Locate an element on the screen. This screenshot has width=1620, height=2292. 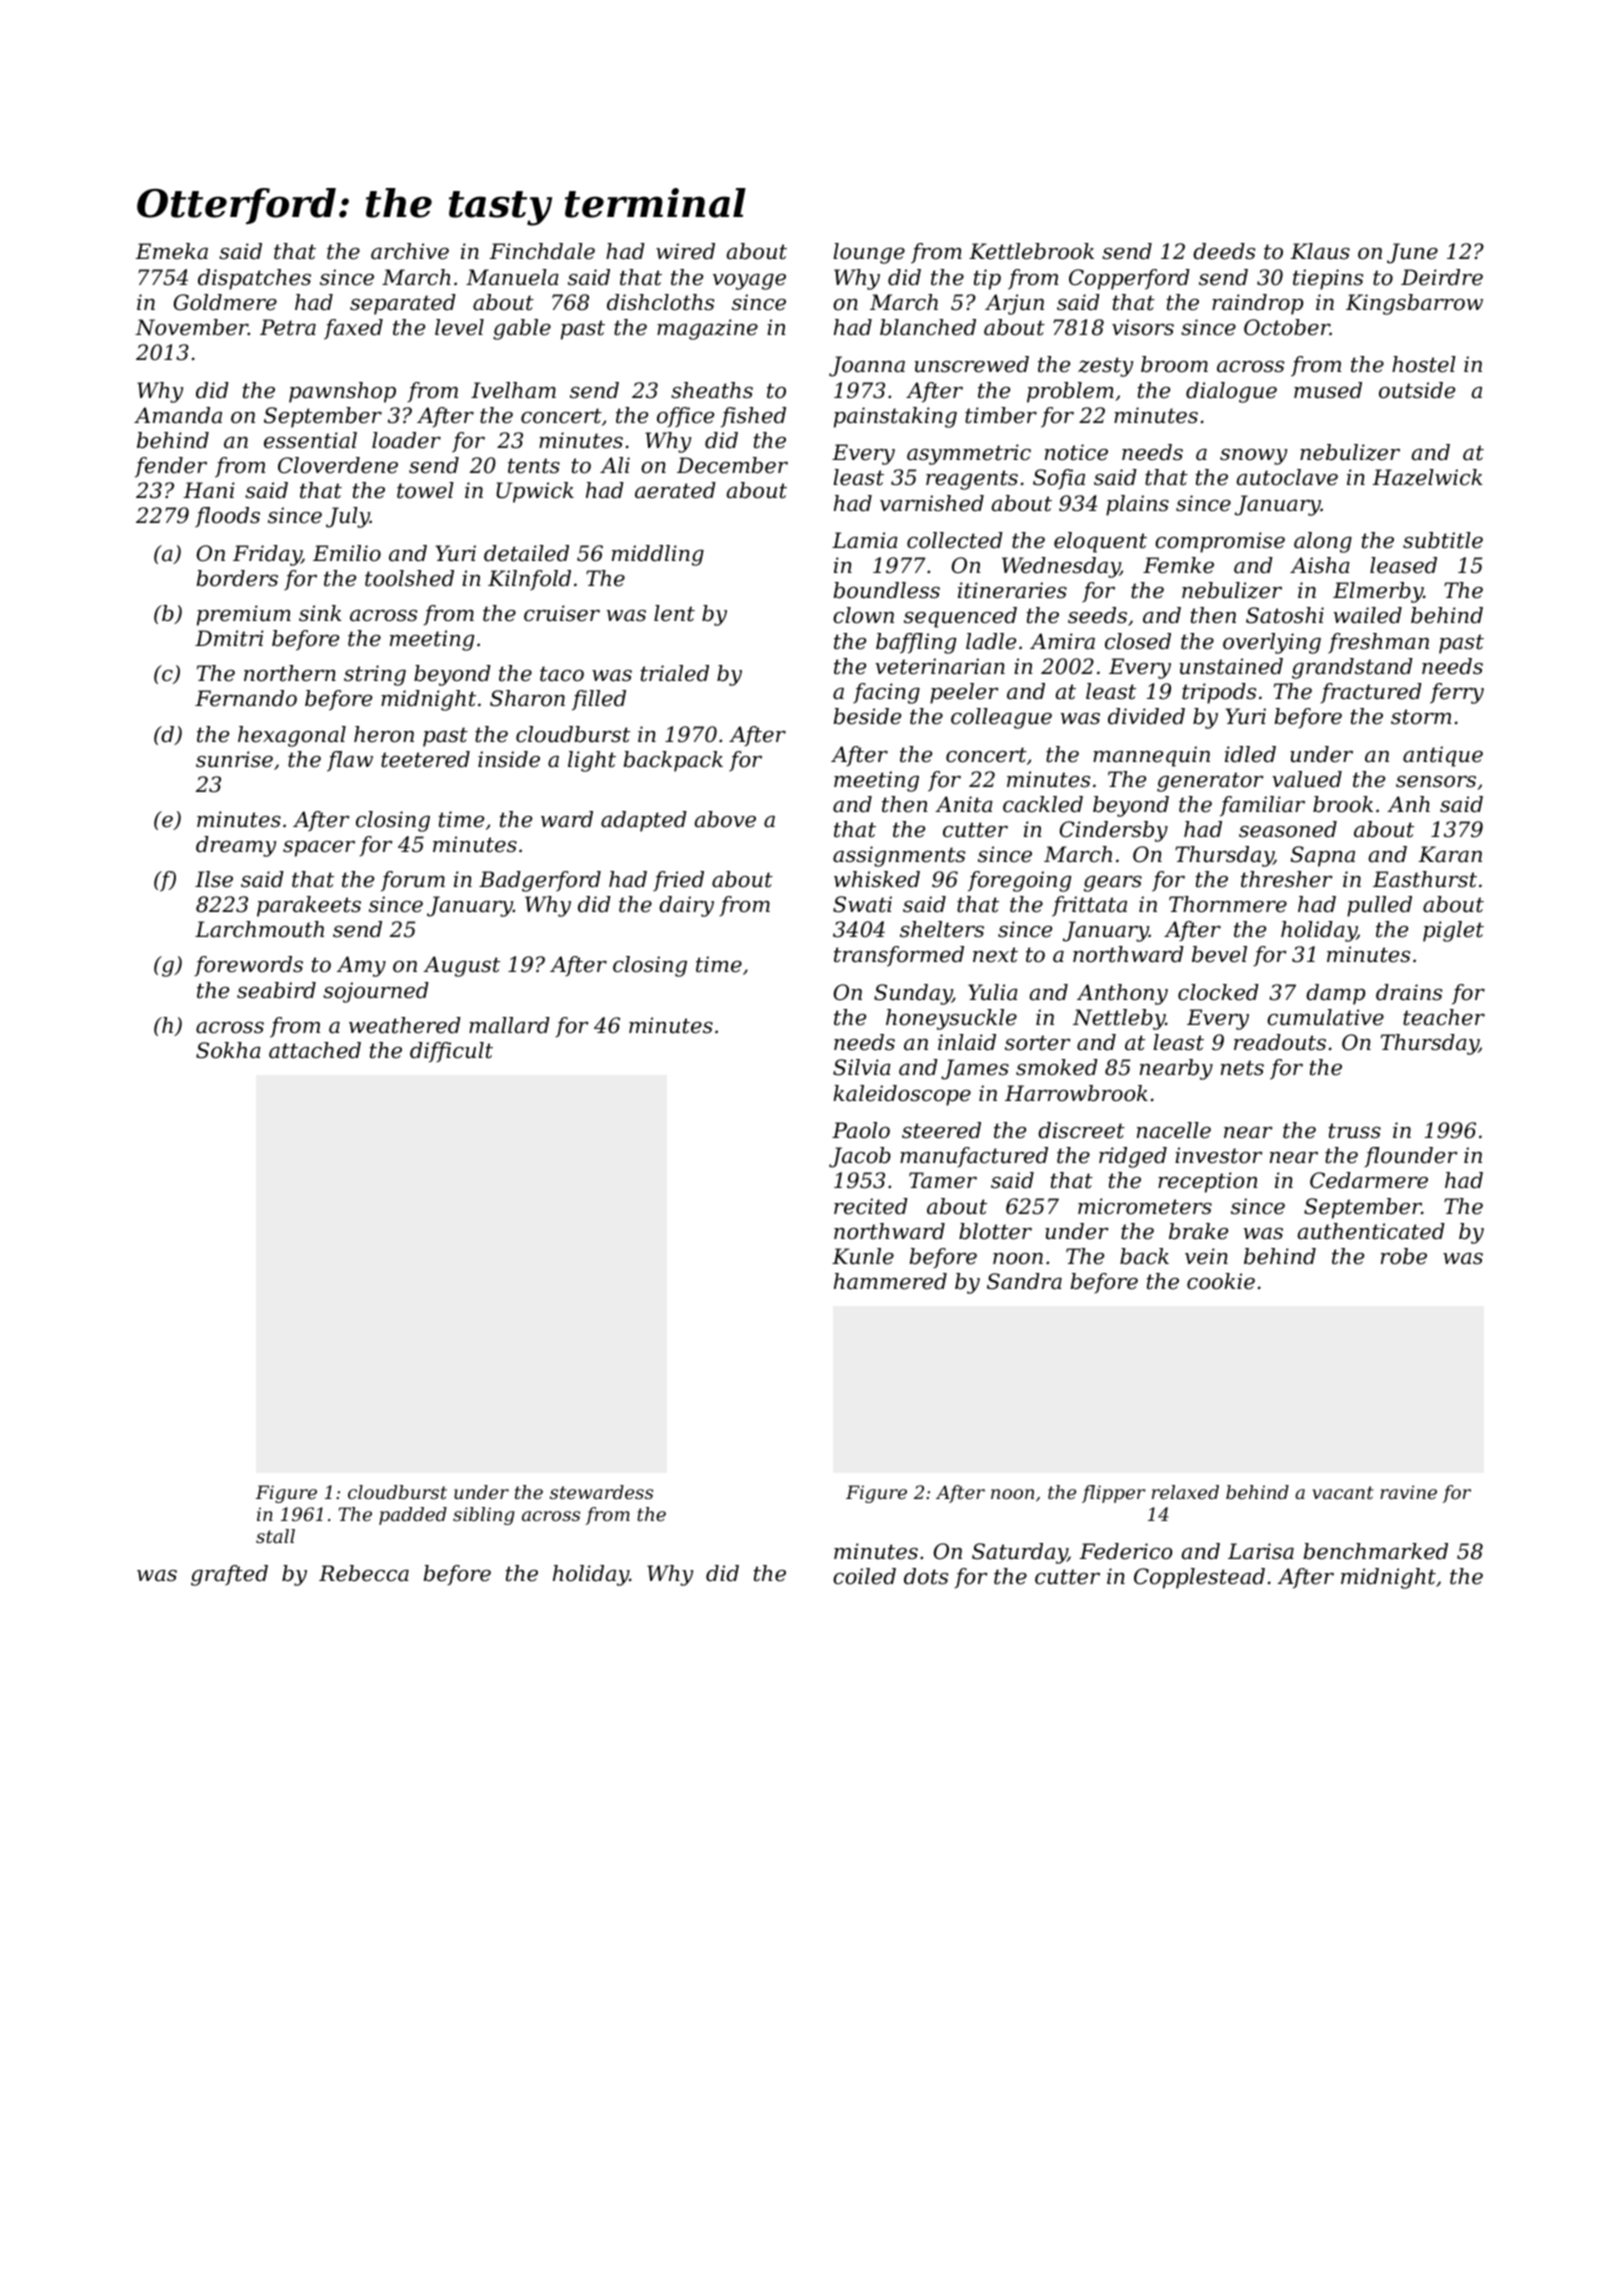
dairy is located at coordinates (686, 906).
